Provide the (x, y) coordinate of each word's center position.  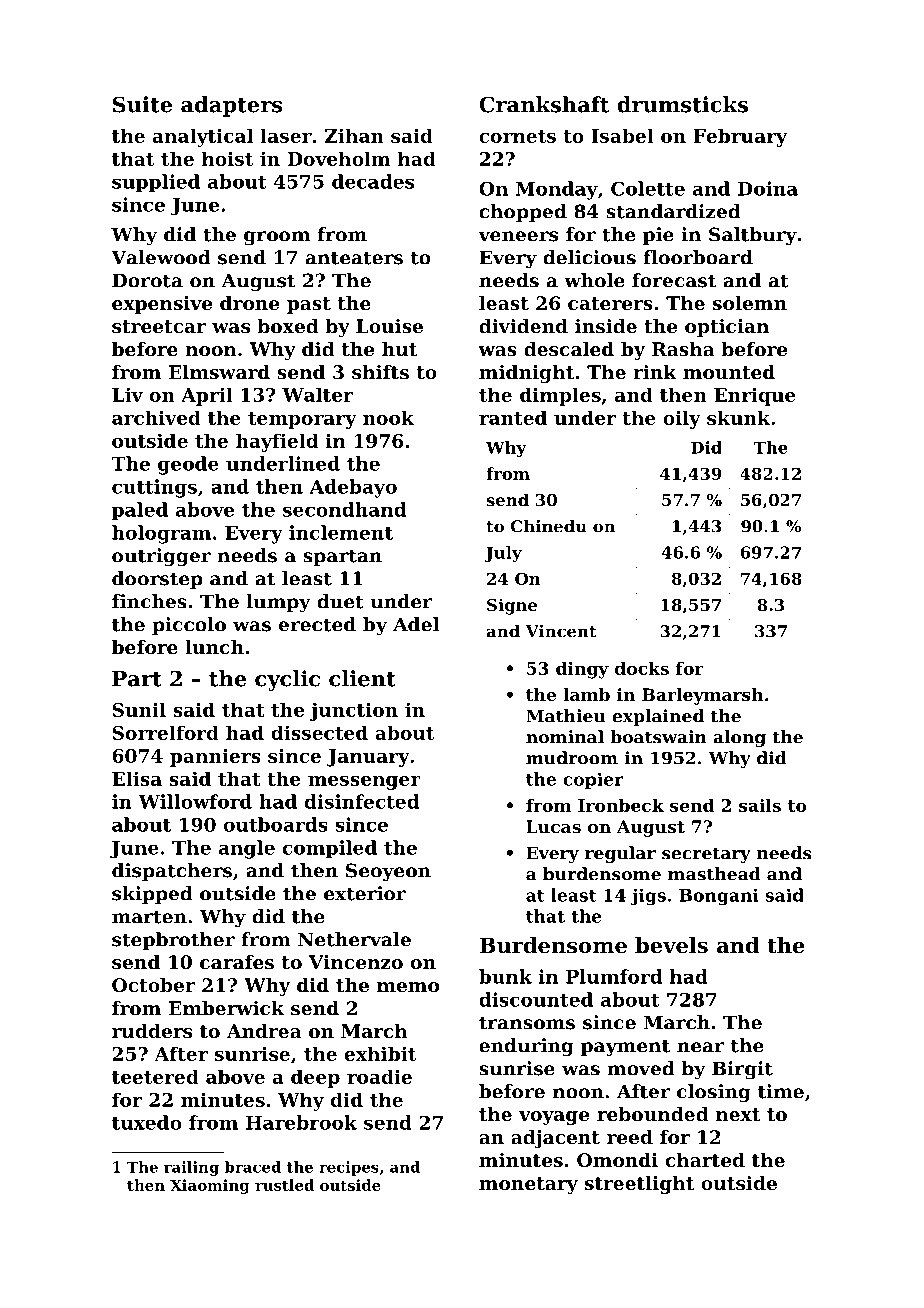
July (503, 554)
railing (191, 1168)
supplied (156, 183)
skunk (738, 417)
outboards (276, 824)
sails (760, 805)
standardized (673, 211)
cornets (517, 136)
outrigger (161, 557)
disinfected (362, 801)
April (207, 396)
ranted (513, 417)
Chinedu (549, 526)
